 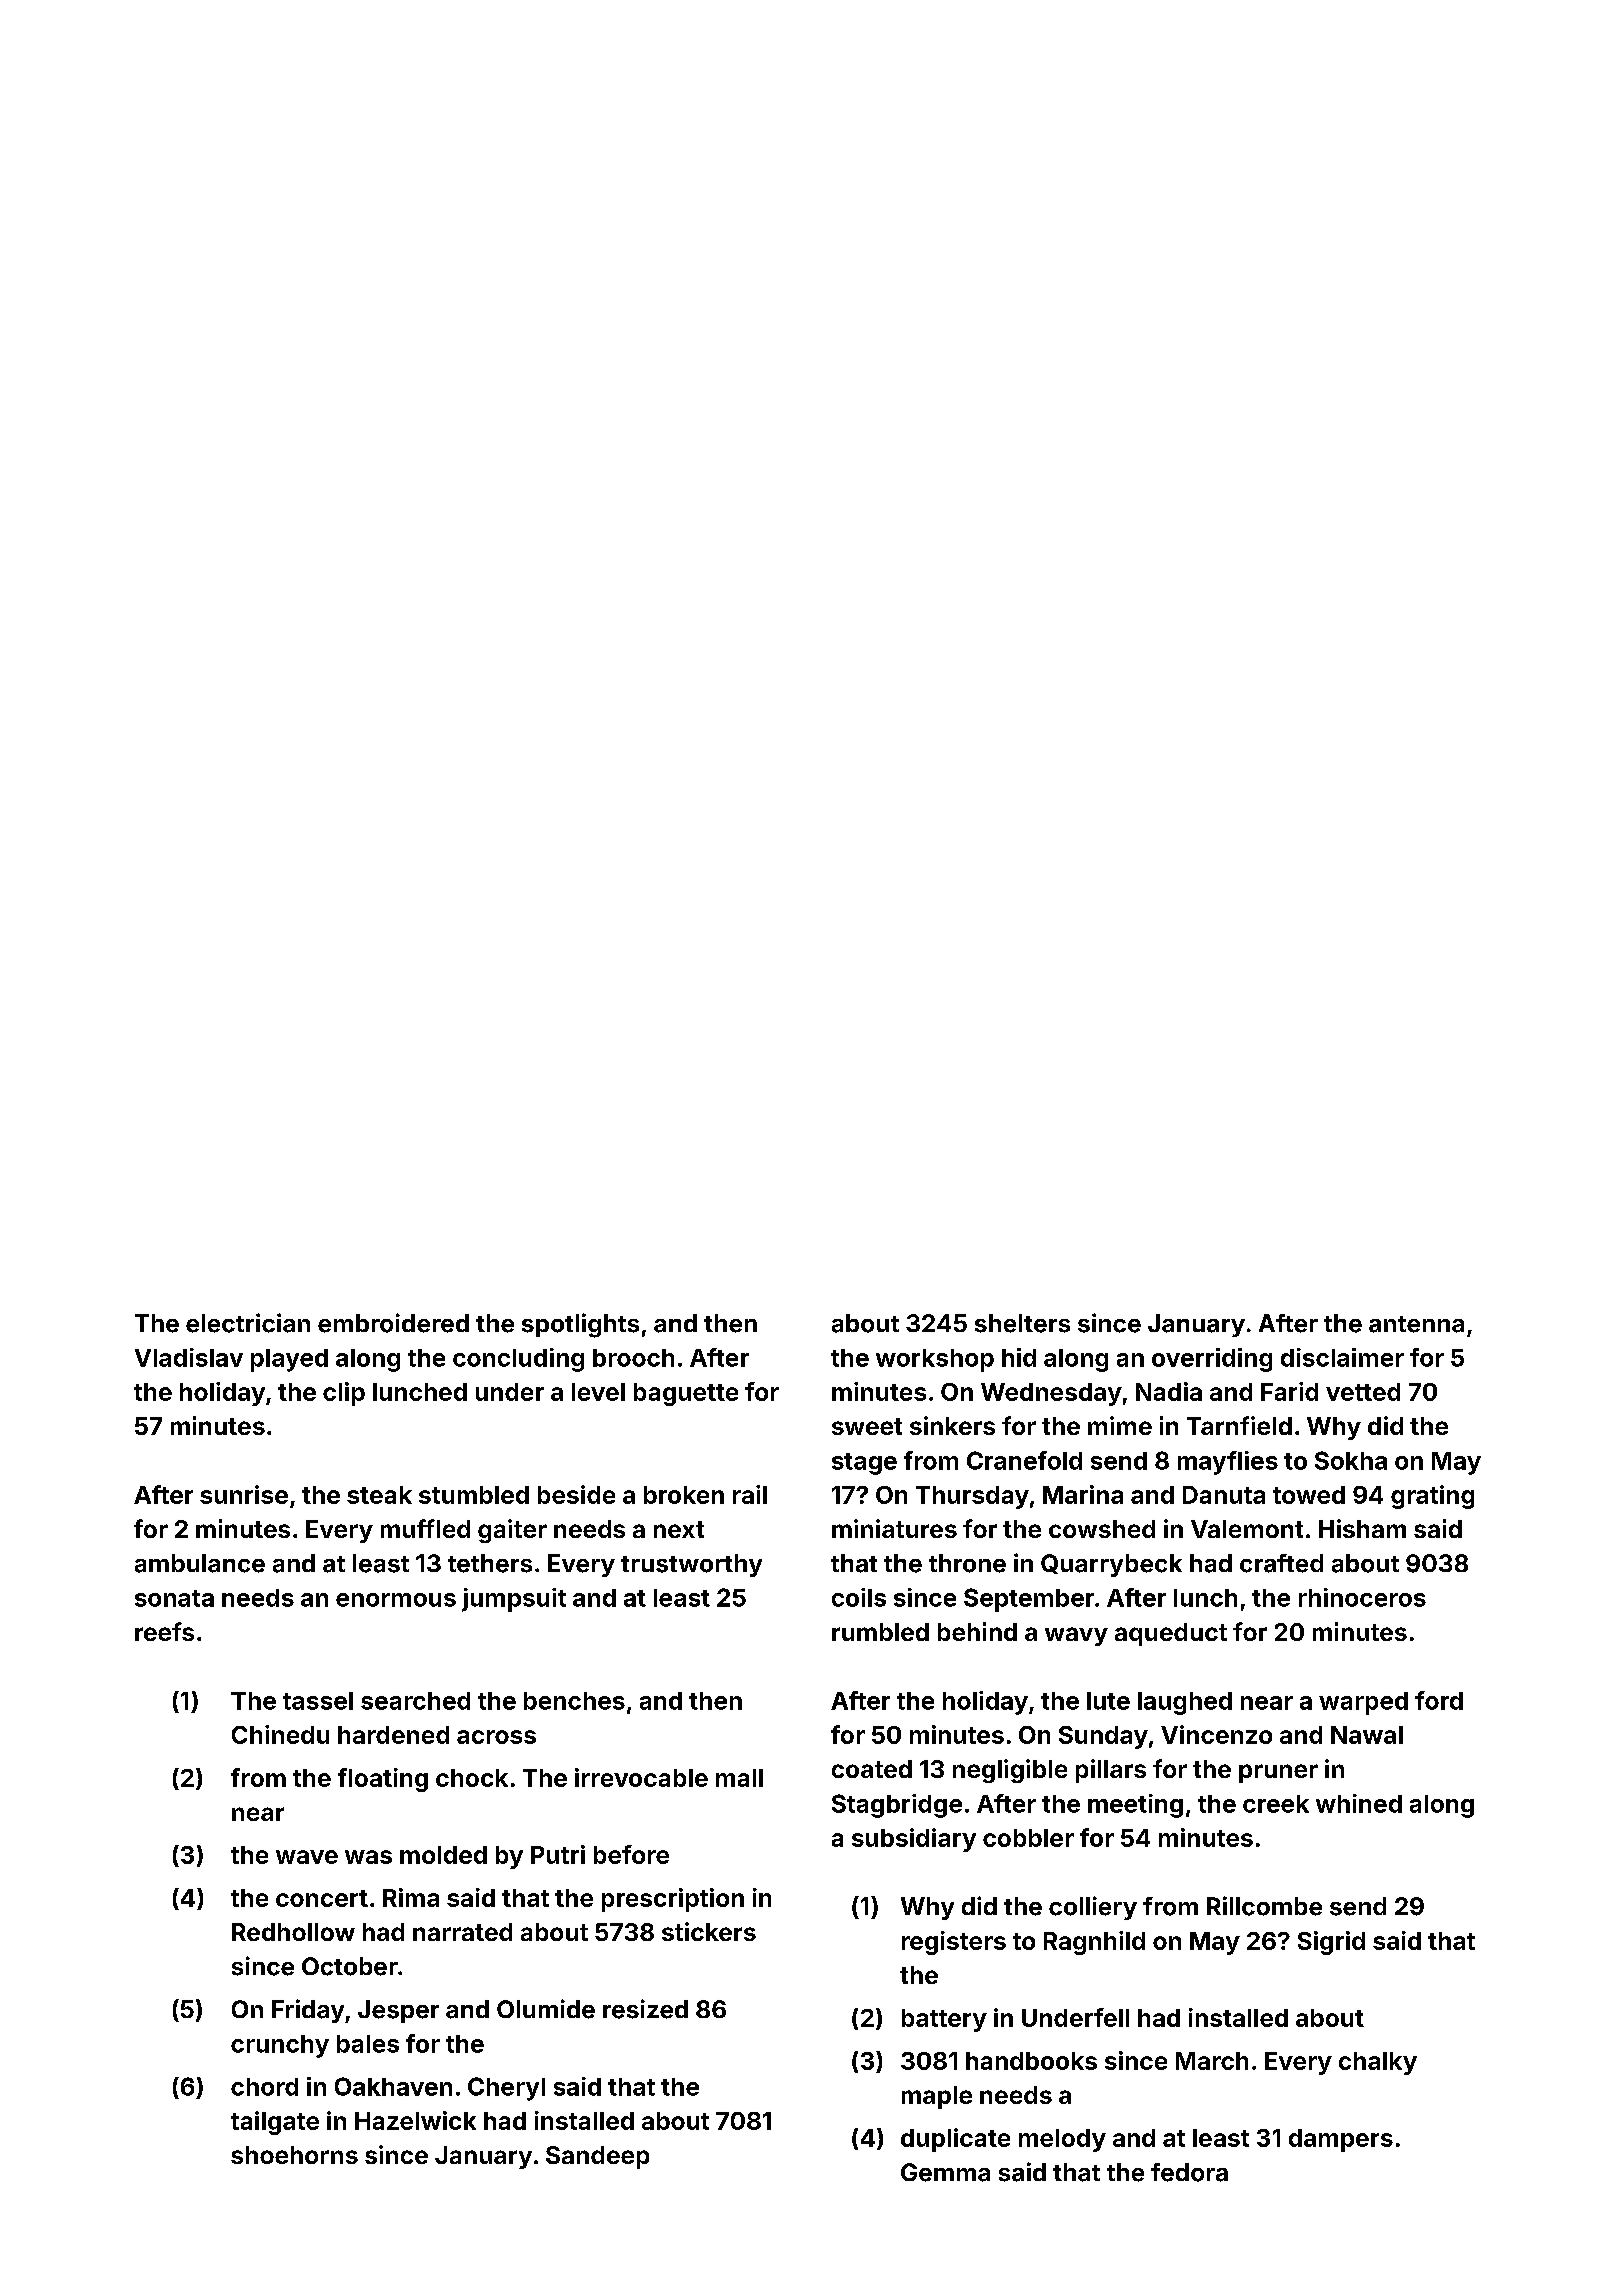 I want to click on spotlights, so click(x=580, y=1325).
